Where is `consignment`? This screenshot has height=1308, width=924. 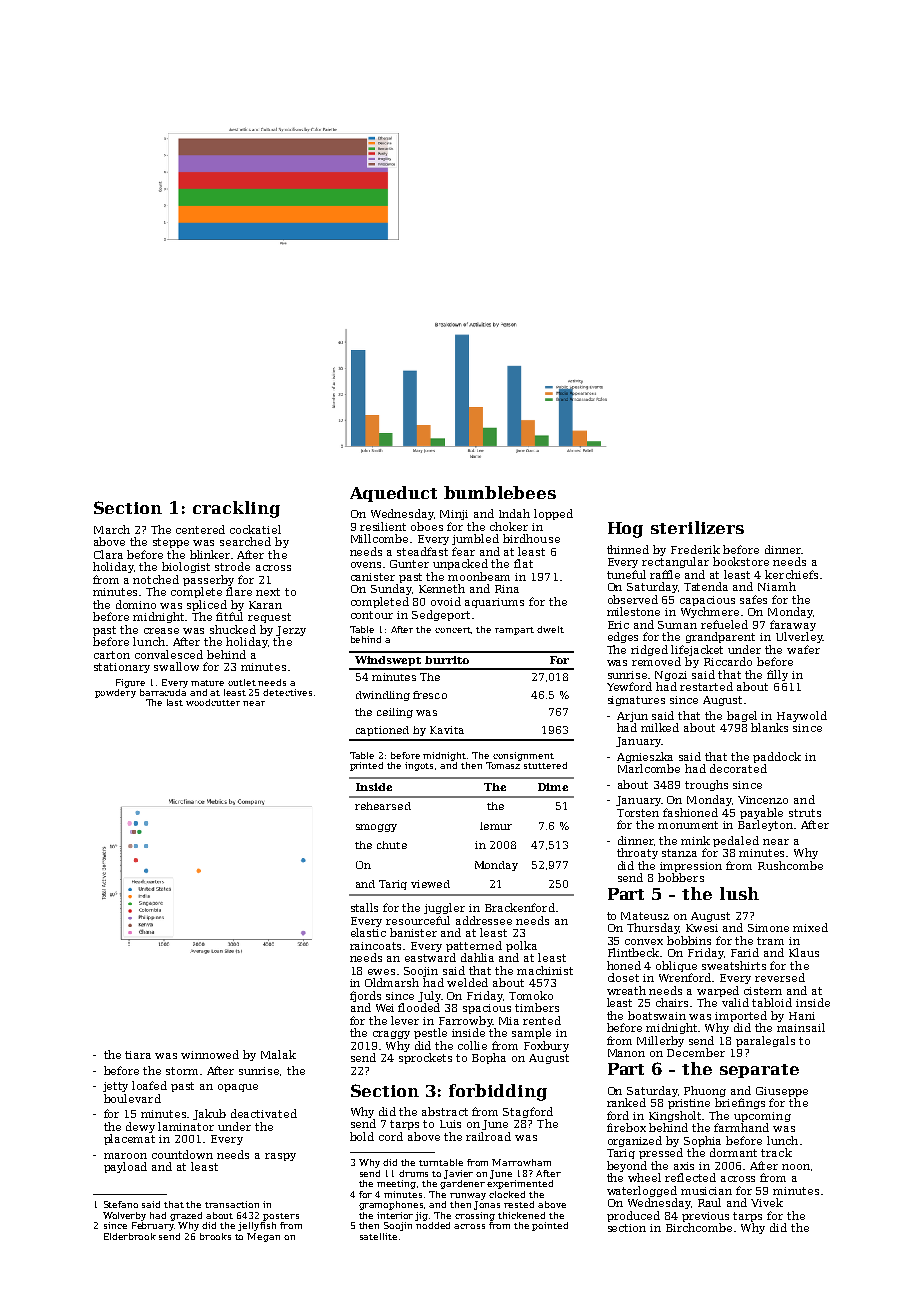
consignment is located at coordinates (523, 756).
